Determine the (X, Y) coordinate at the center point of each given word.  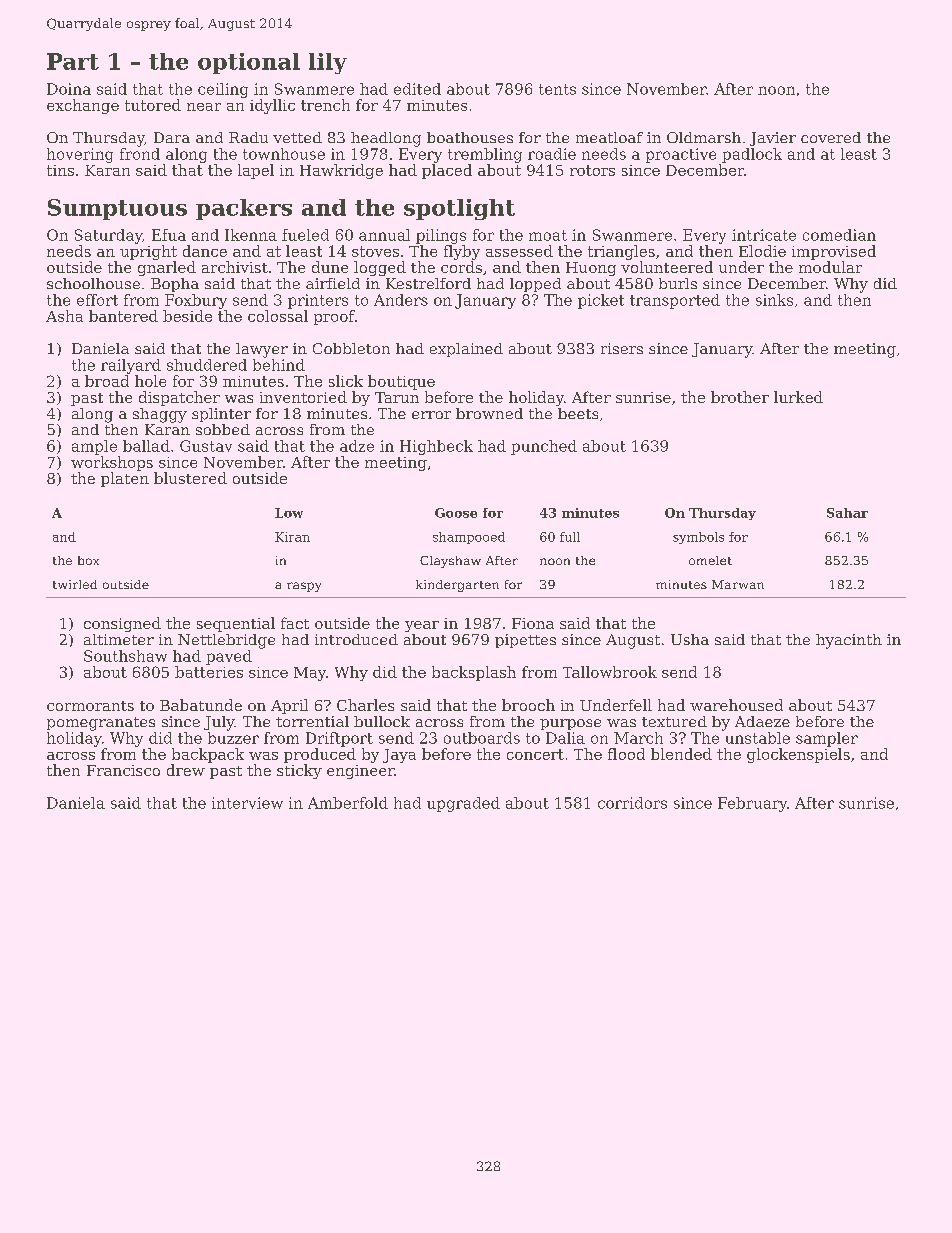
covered (831, 137)
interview (247, 803)
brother (740, 397)
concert (535, 754)
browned (489, 413)
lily (328, 63)
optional (249, 63)
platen (125, 479)
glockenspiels (798, 755)
